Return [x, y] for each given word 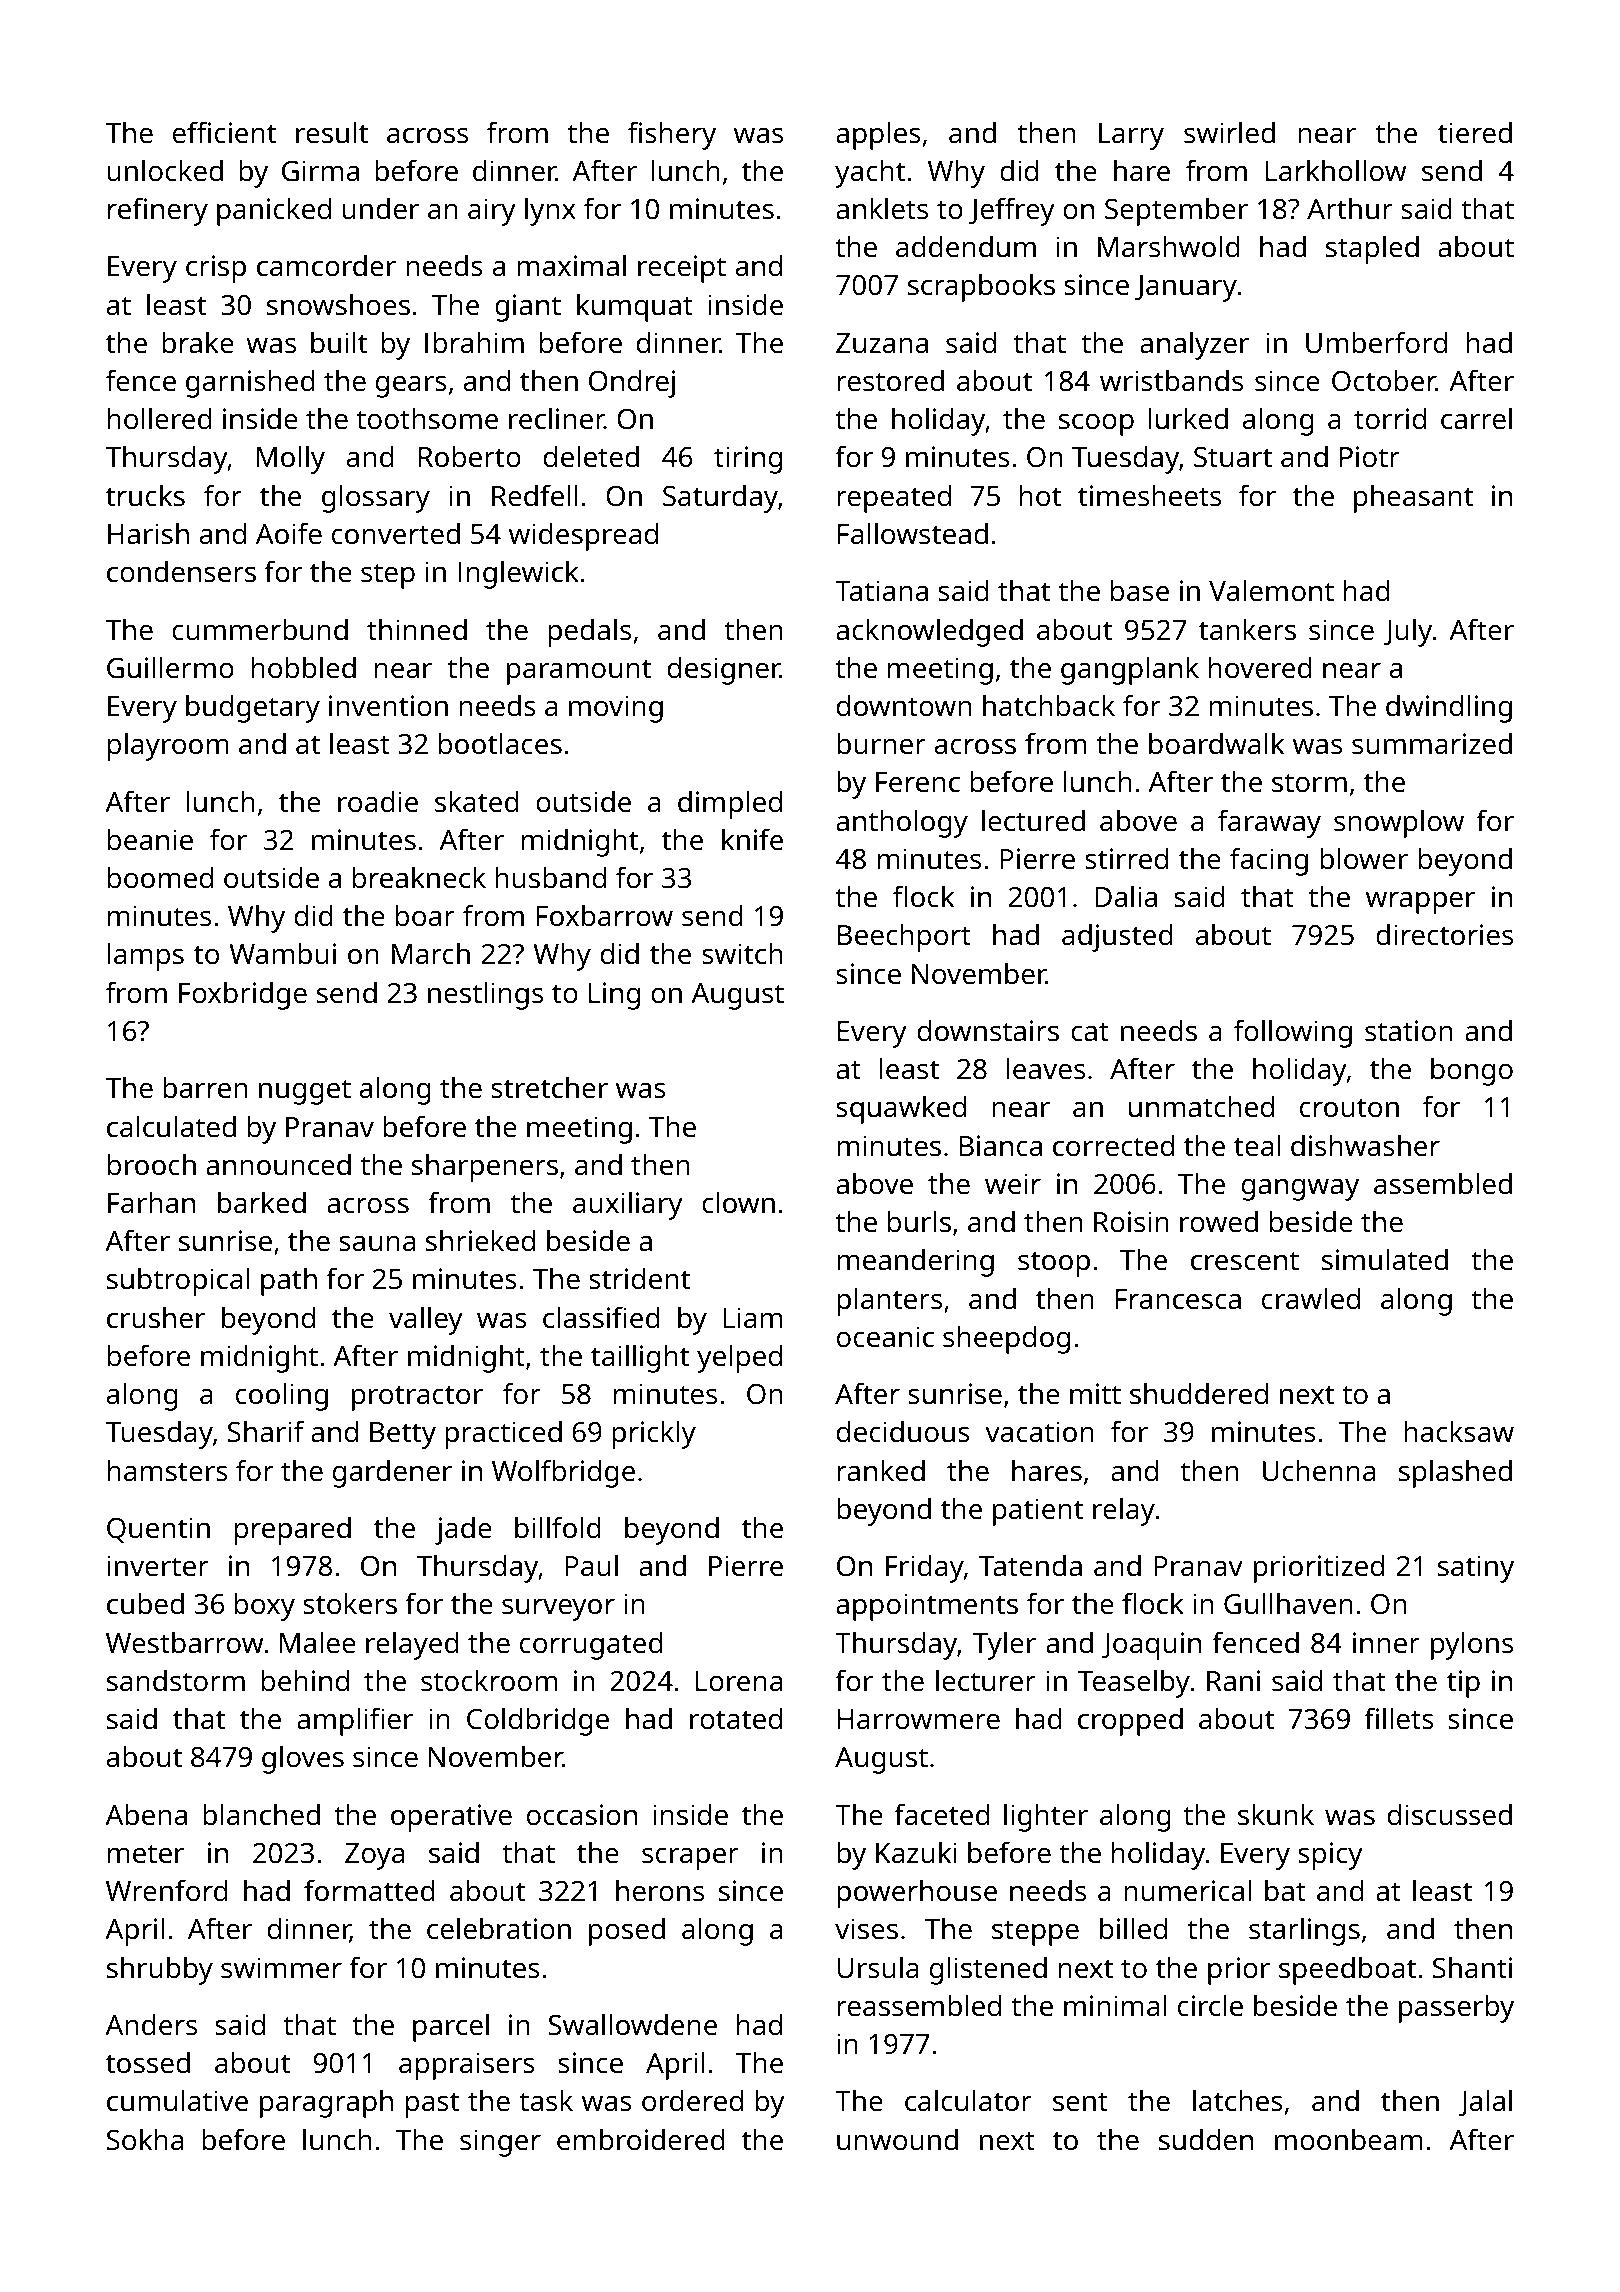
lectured [1033, 821]
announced [278, 1165]
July [1408, 633]
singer [500, 2143]
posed [627, 1932]
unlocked [165, 171]
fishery [672, 135]
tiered [1475, 133]
